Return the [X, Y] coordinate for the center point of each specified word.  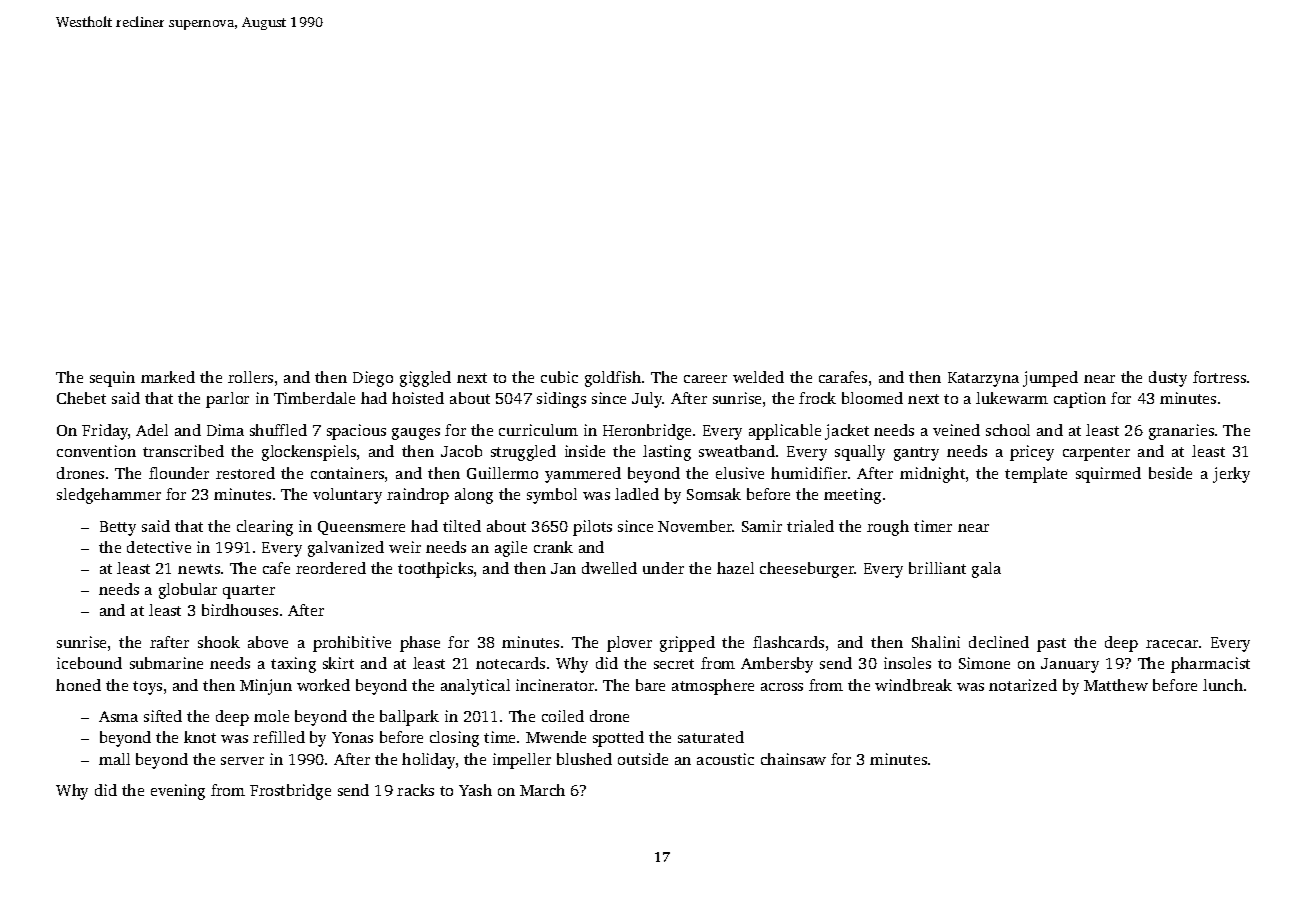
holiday [428, 761]
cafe [276, 568]
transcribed [183, 451]
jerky [1231, 475]
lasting [667, 453]
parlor [227, 400]
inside [585, 451]
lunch [1223, 685]
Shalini [936, 642]
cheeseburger [807, 570]
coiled [563, 716]
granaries [1181, 432]
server [242, 761]
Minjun [266, 687]
